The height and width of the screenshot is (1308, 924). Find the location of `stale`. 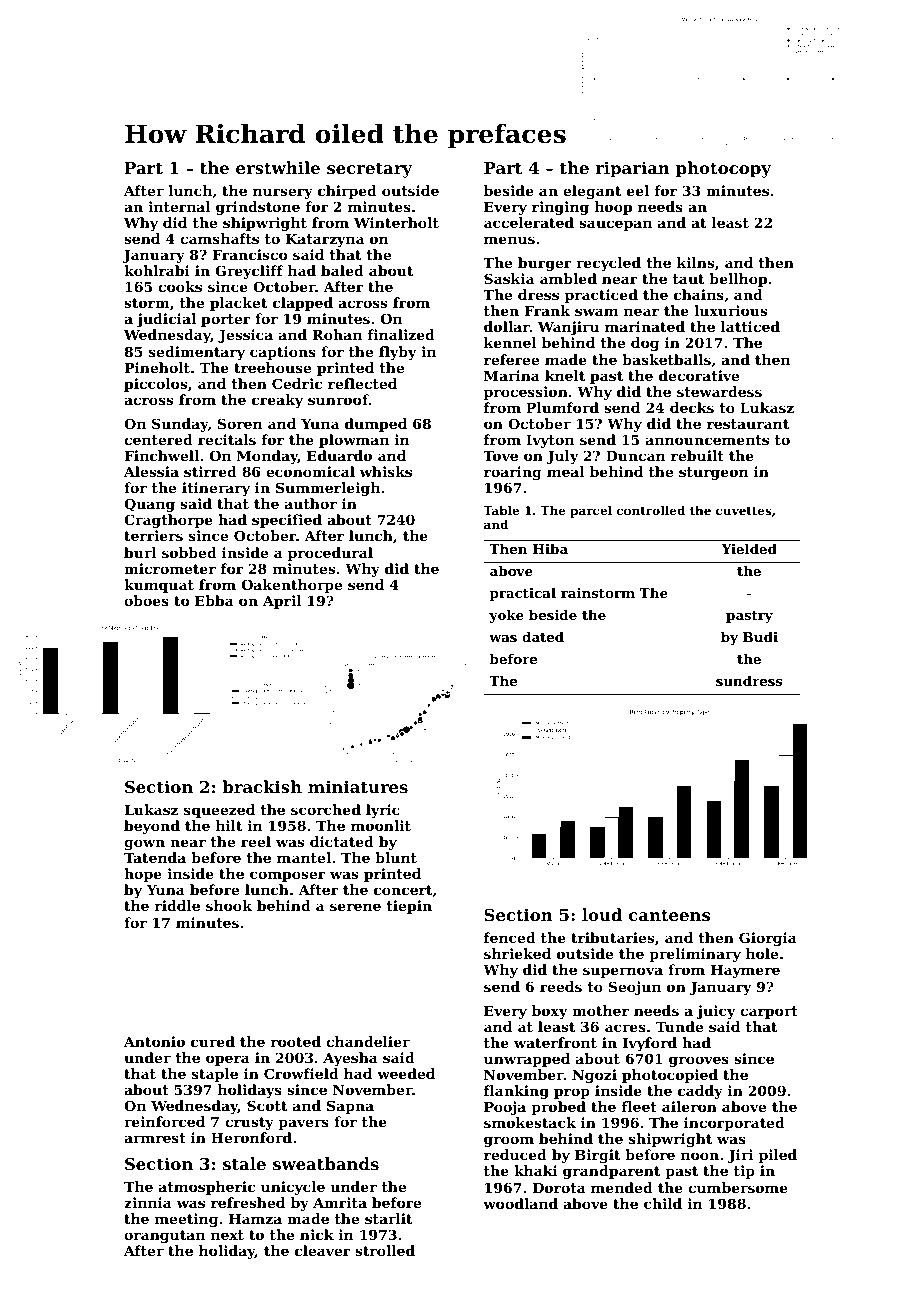

stale is located at coordinates (244, 1163).
